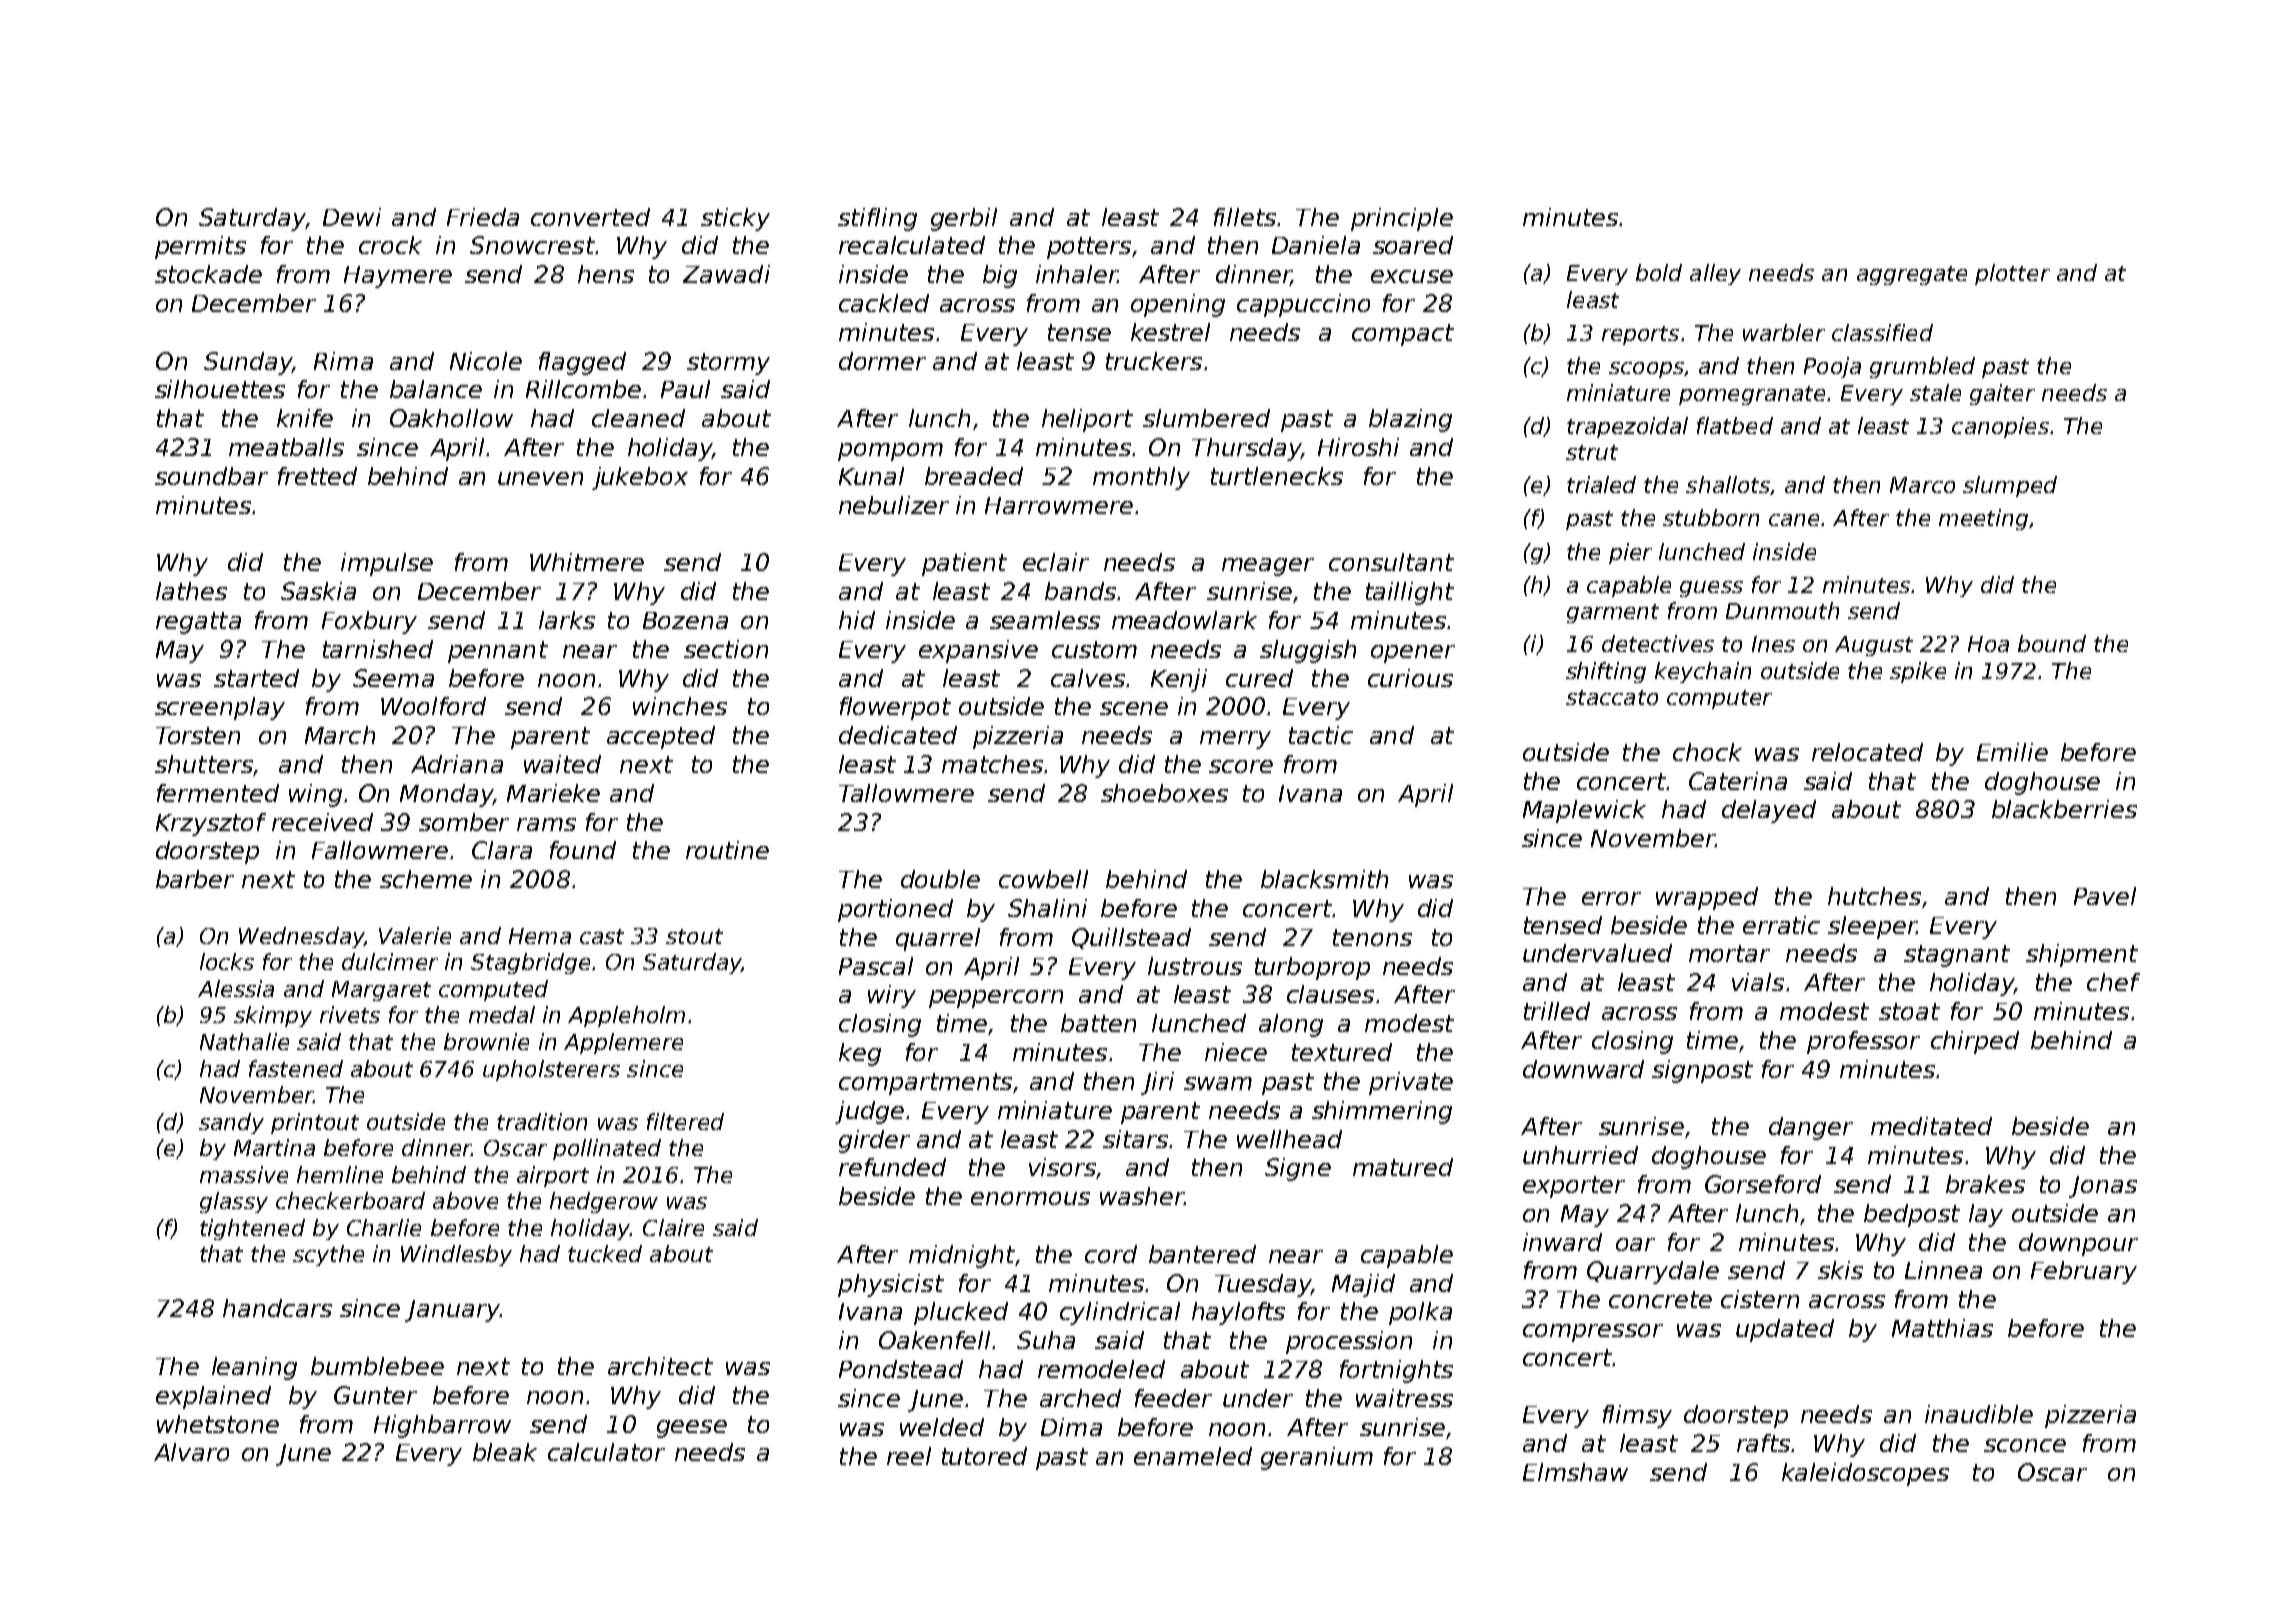 The height and width of the document is (1620, 2292). What do you see at coordinates (1043, 879) in the document?
I see `cowbell` at bounding box center [1043, 879].
